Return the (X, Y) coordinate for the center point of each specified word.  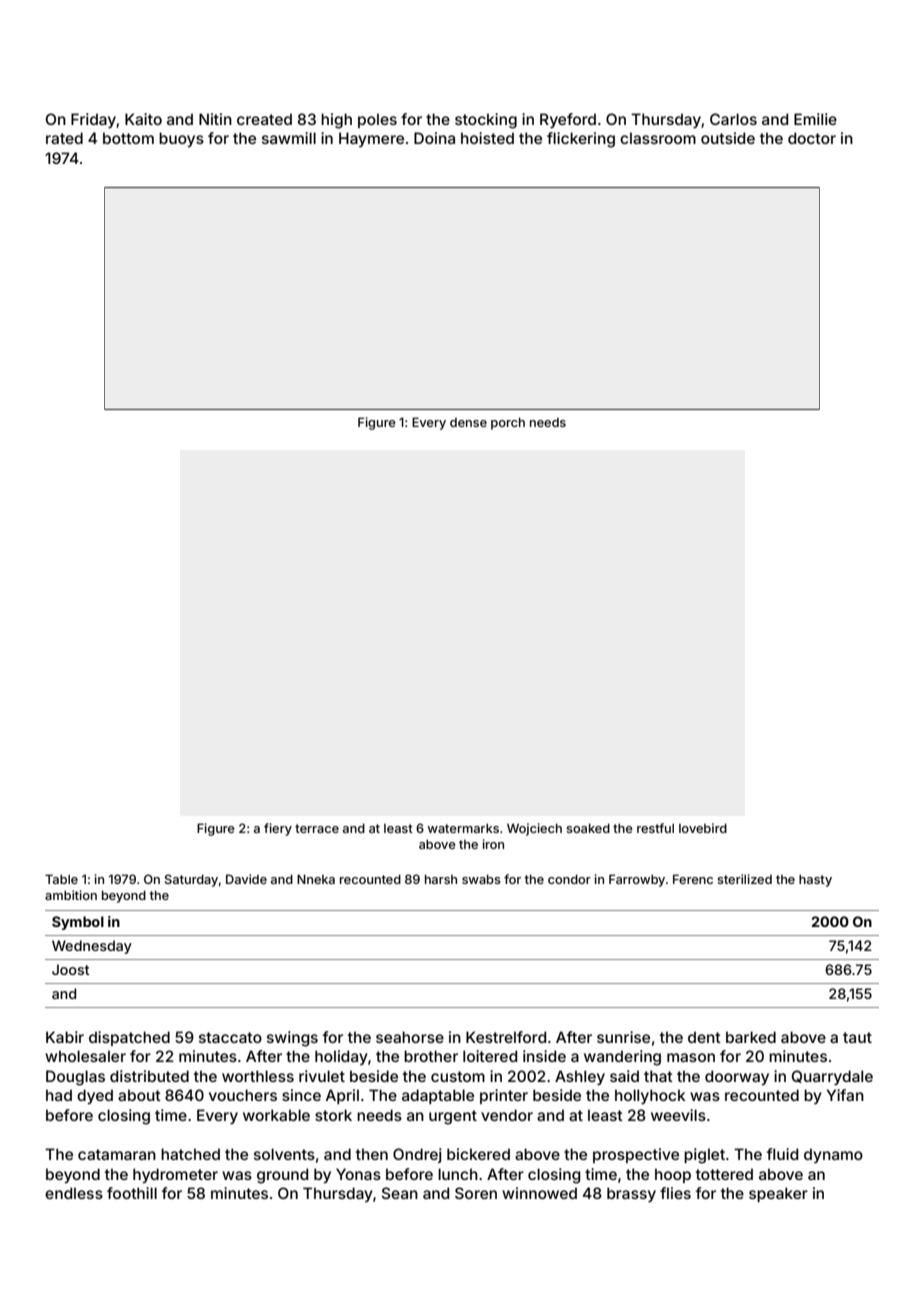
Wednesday (92, 947)
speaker (778, 1194)
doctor (812, 138)
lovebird (703, 828)
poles (377, 120)
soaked (588, 828)
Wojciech (534, 829)
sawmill (289, 138)
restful (655, 828)
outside (728, 138)
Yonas (358, 1174)
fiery (278, 829)
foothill (132, 1193)
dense (468, 422)
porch (508, 423)
